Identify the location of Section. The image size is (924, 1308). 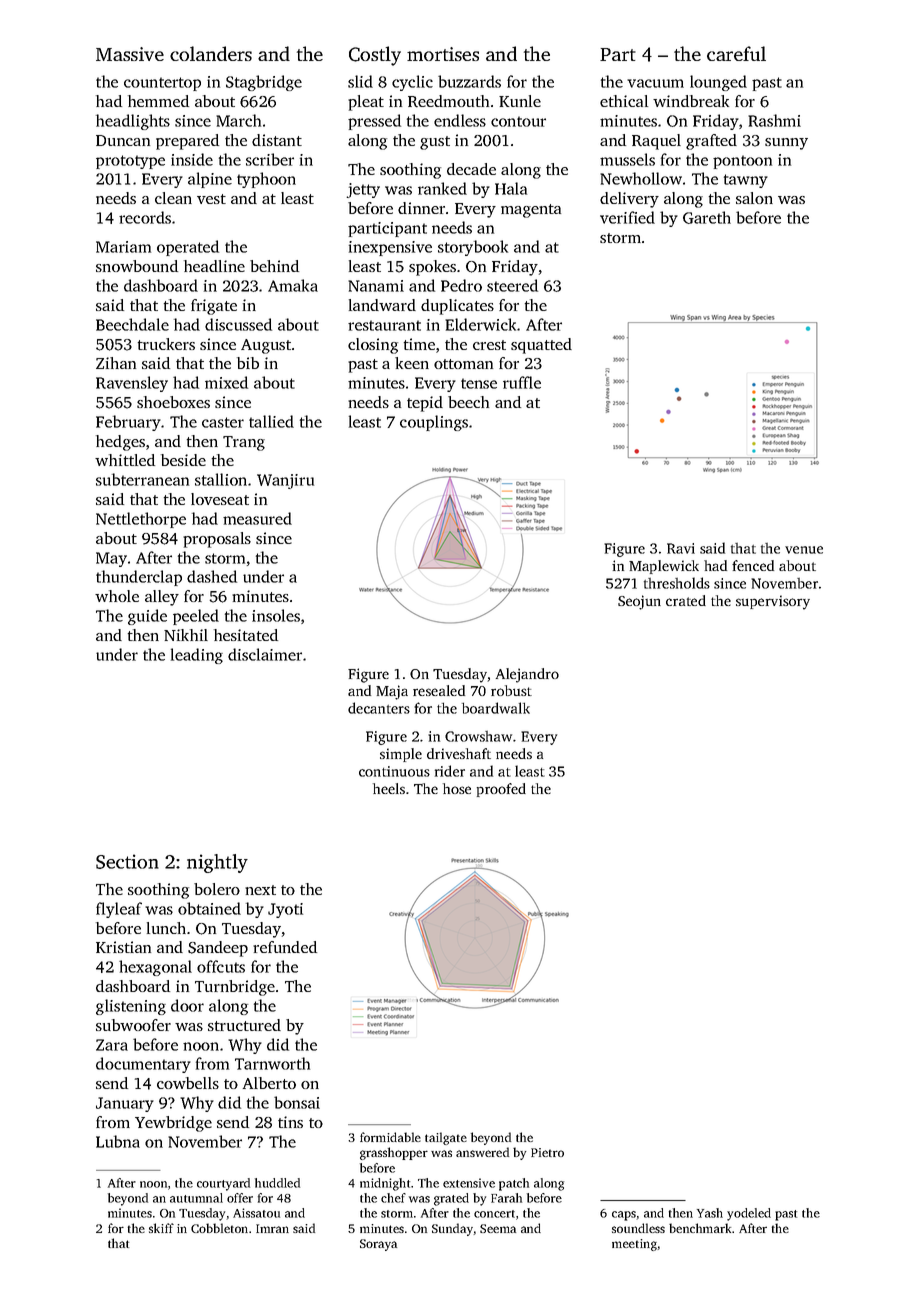
(127, 861).
